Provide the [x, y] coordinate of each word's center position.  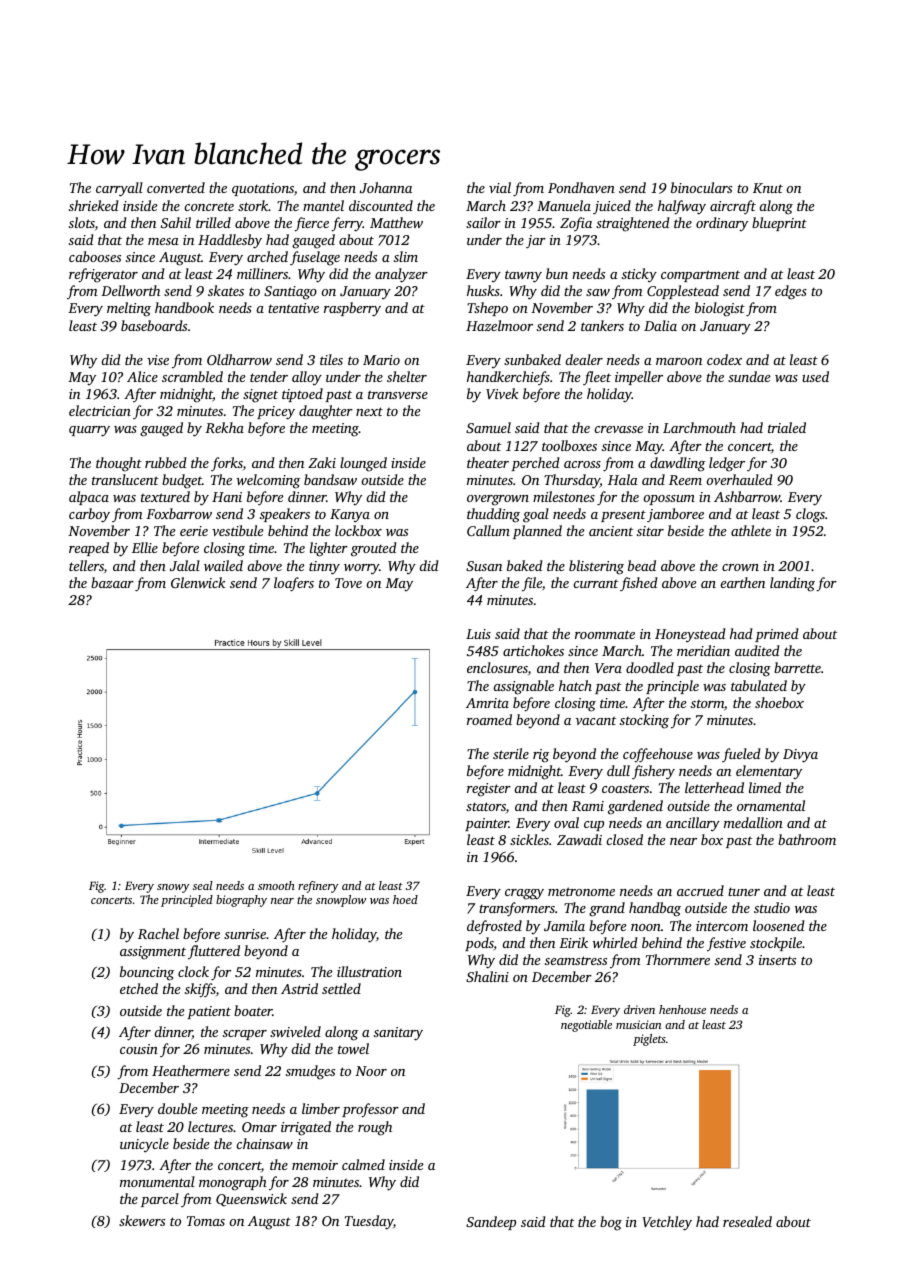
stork [253, 205]
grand [607, 909]
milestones [564, 496]
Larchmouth [699, 427]
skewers [142, 1220]
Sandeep [491, 1223]
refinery [318, 887]
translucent [125, 479]
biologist [720, 309]
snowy [173, 888]
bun [557, 273]
